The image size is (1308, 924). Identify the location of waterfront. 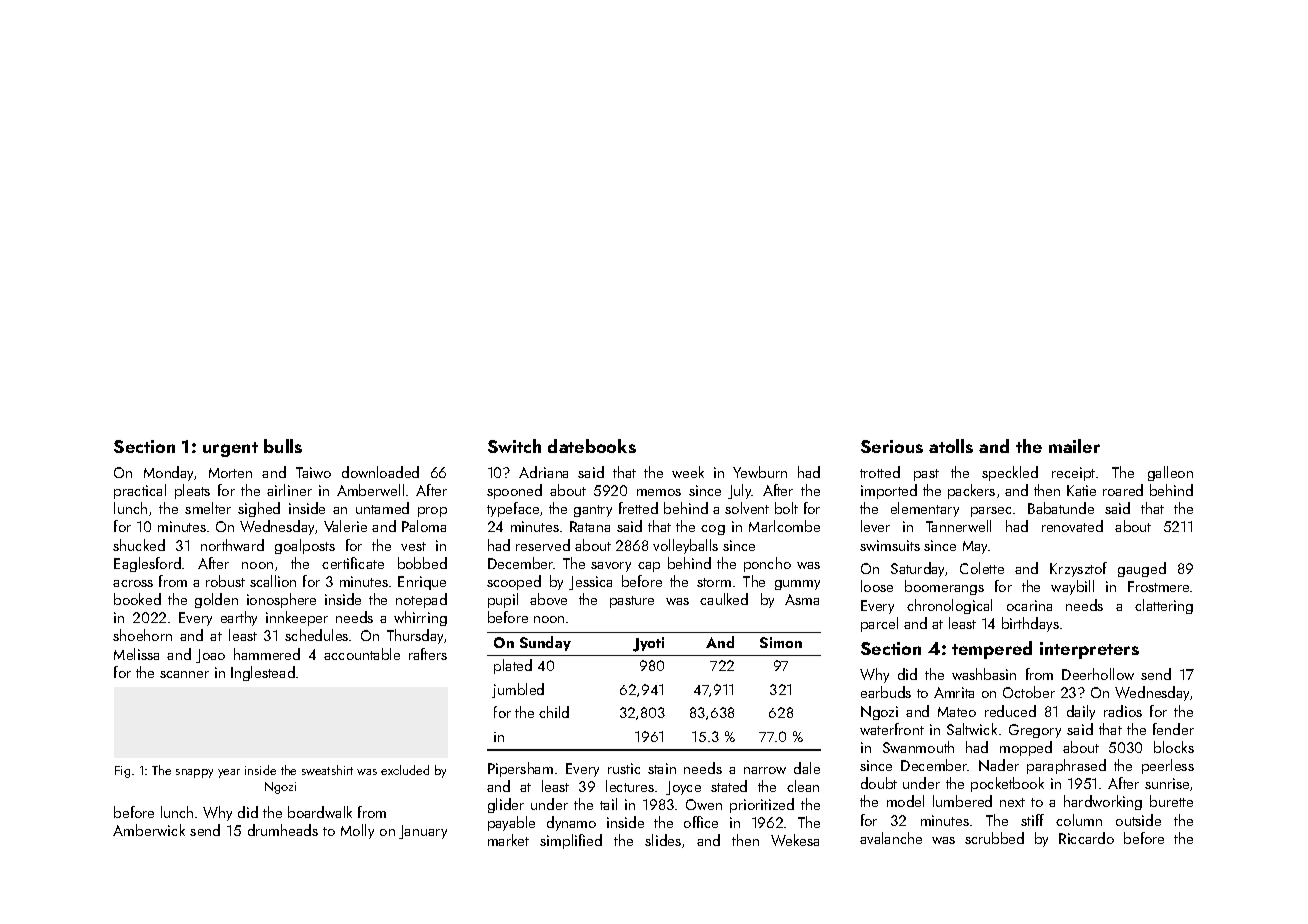
(892, 729).
